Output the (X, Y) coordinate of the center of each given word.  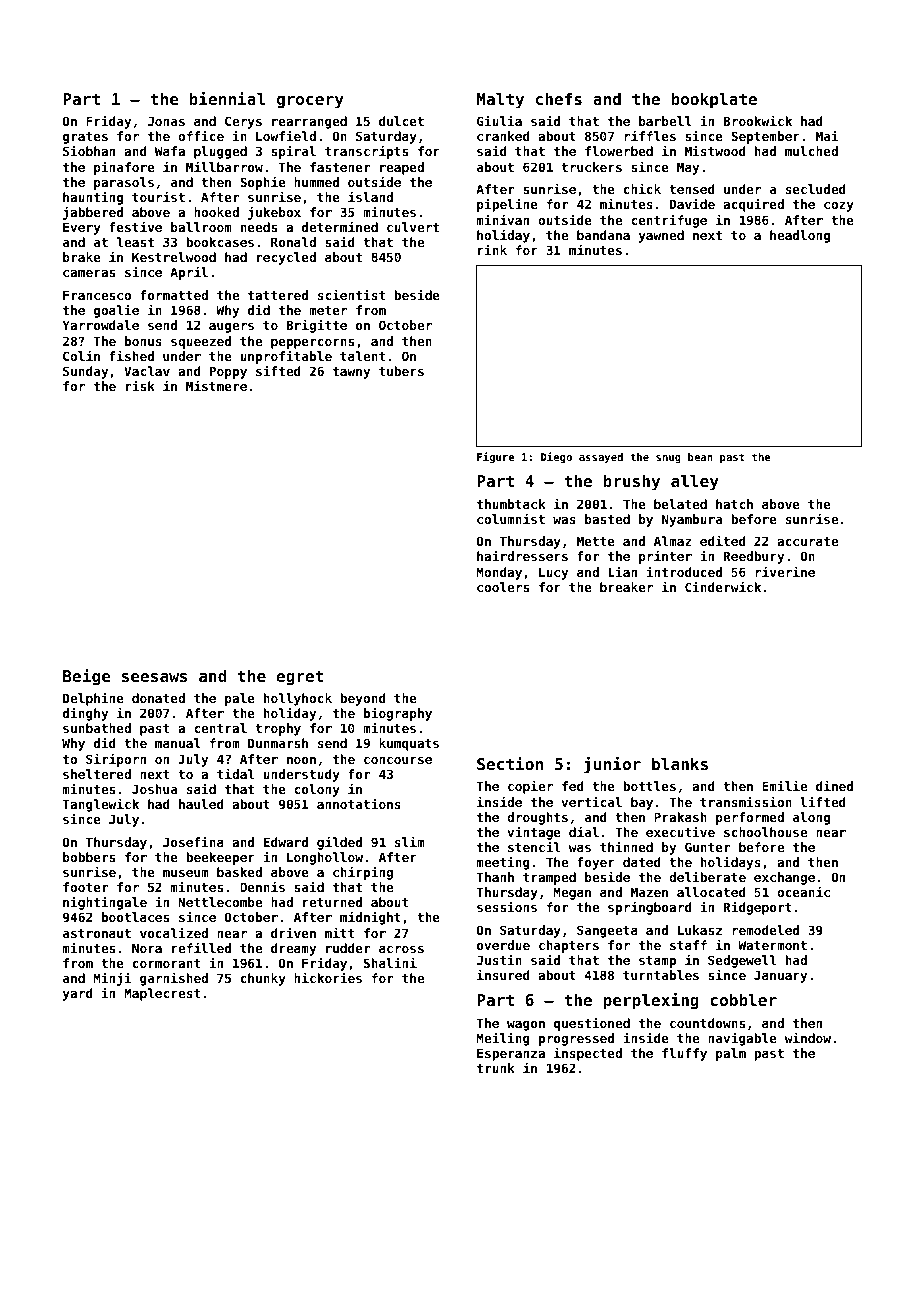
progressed (576, 1039)
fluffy (684, 1054)
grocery (310, 102)
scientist (351, 294)
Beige (87, 677)
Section (510, 763)
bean (700, 457)
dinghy (85, 714)
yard (78, 994)
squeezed (201, 342)
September (765, 137)
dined (834, 785)
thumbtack (511, 504)
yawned (661, 236)
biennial (227, 98)
